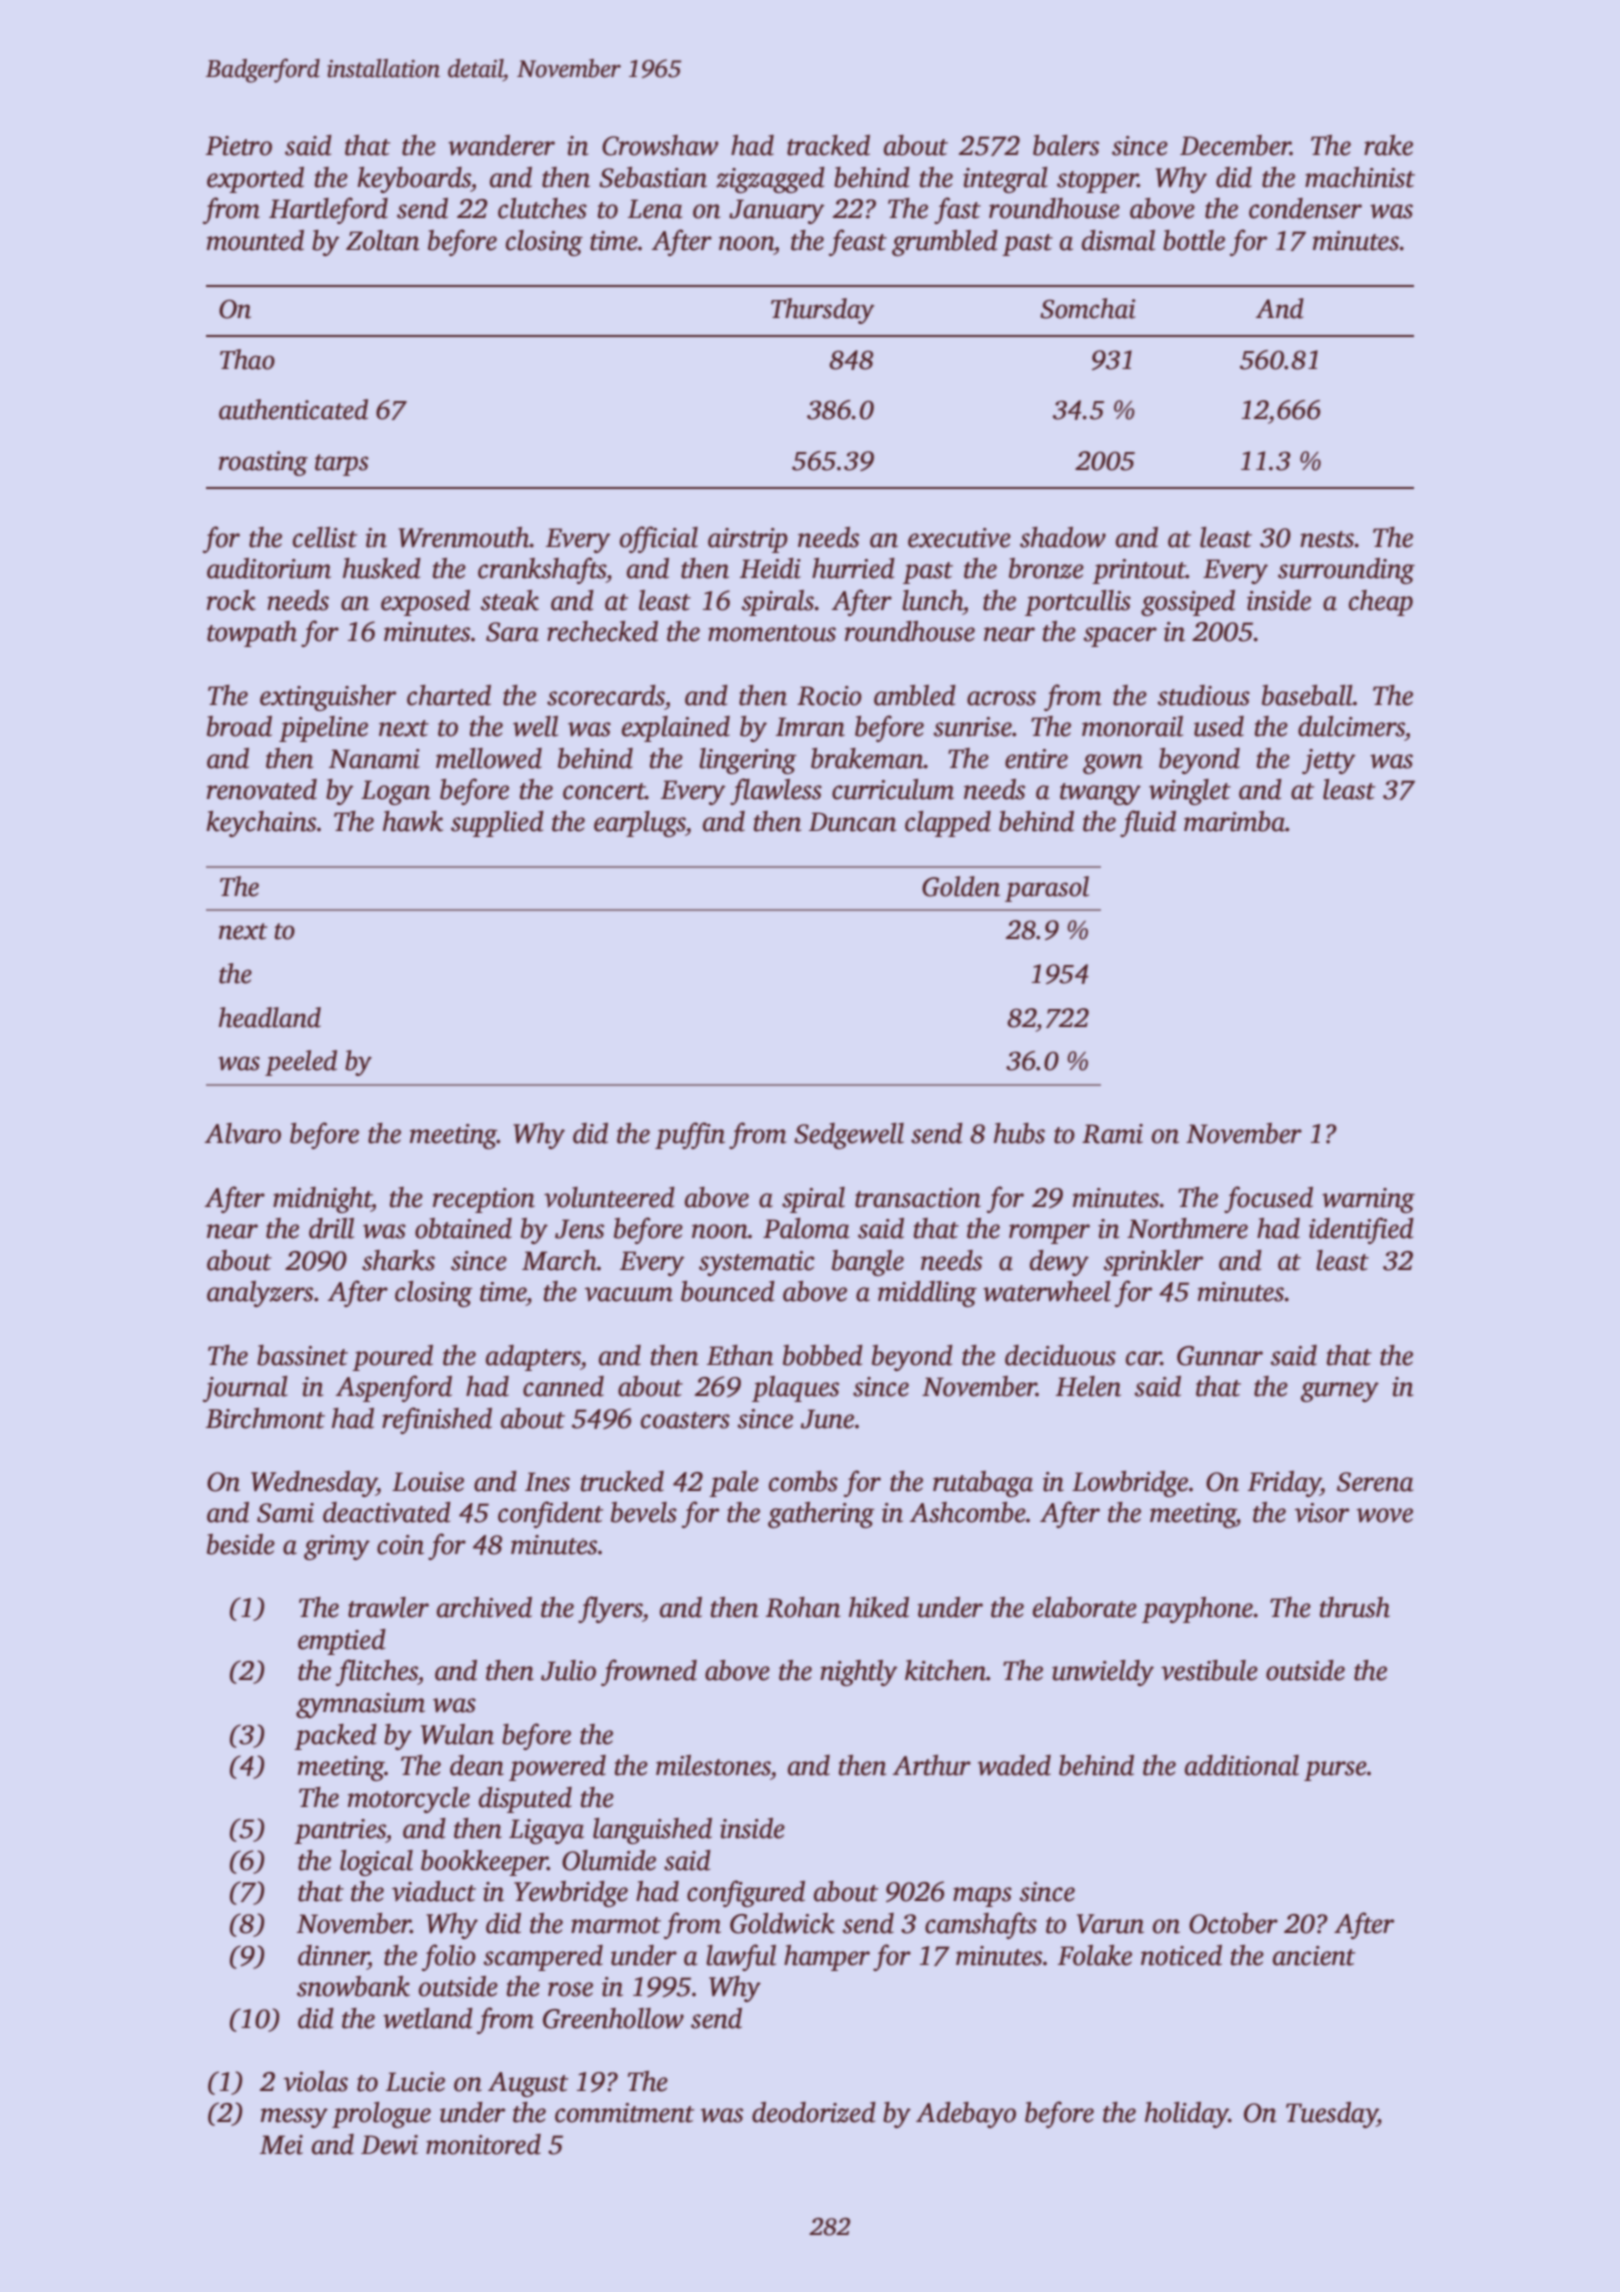 This screenshot has height=2292, width=1620. Describe the element at coordinates (543, 1958) in the screenshot. I see `scampered` at that location.
